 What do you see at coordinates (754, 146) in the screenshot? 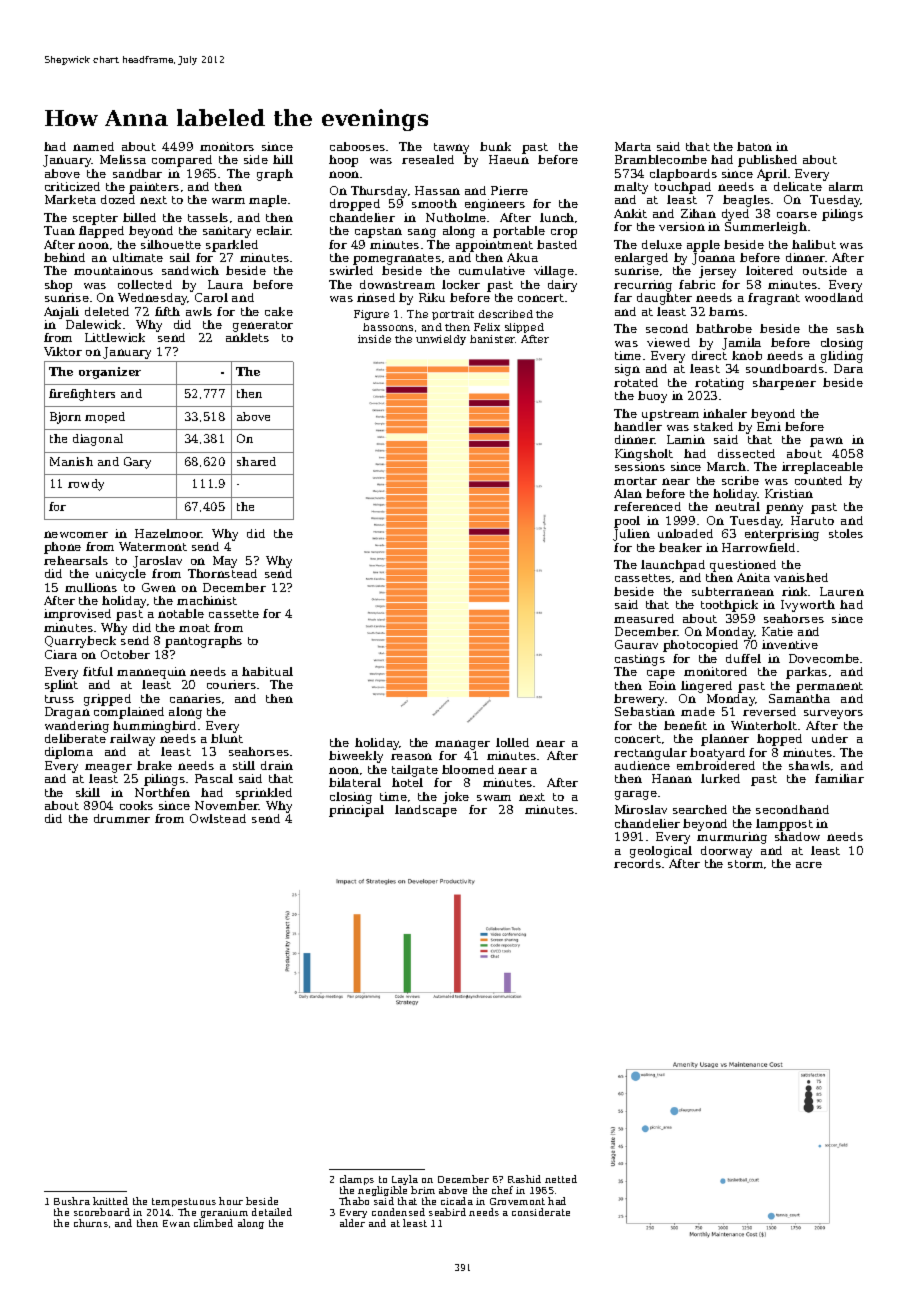
I see `baton` at bounding box center [754, 146].
